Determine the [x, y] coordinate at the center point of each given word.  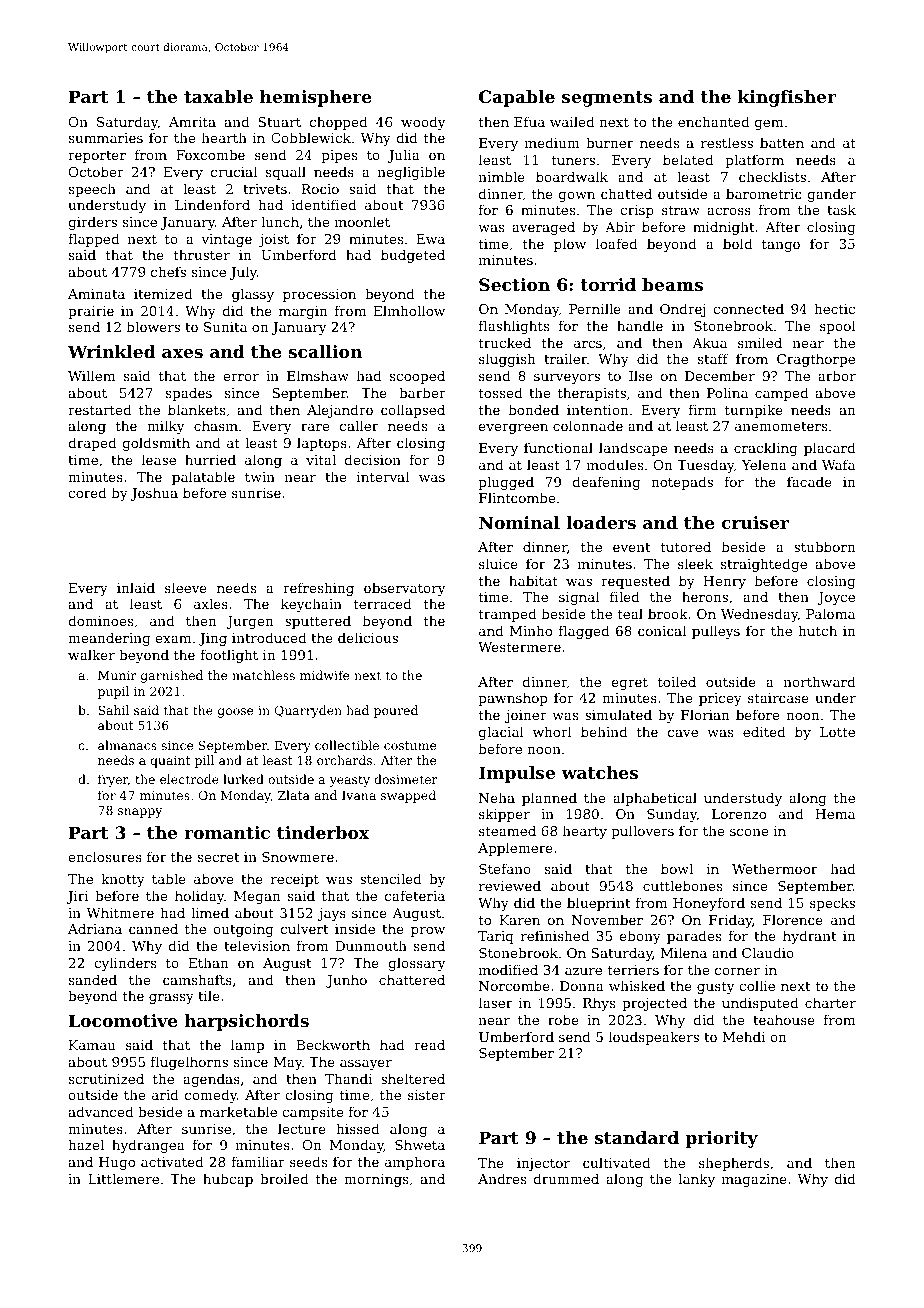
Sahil [113, 710]
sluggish [507, 360]
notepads [682, 483]
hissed [358, 1128]
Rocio [320, 189]
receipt [295, 880]
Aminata [96, 294]
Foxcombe [210, 154]
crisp [637, 211]
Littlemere [123, 1178]
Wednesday [759, 615]
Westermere [519, 647]
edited [764, 731]
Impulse [517, 774]
